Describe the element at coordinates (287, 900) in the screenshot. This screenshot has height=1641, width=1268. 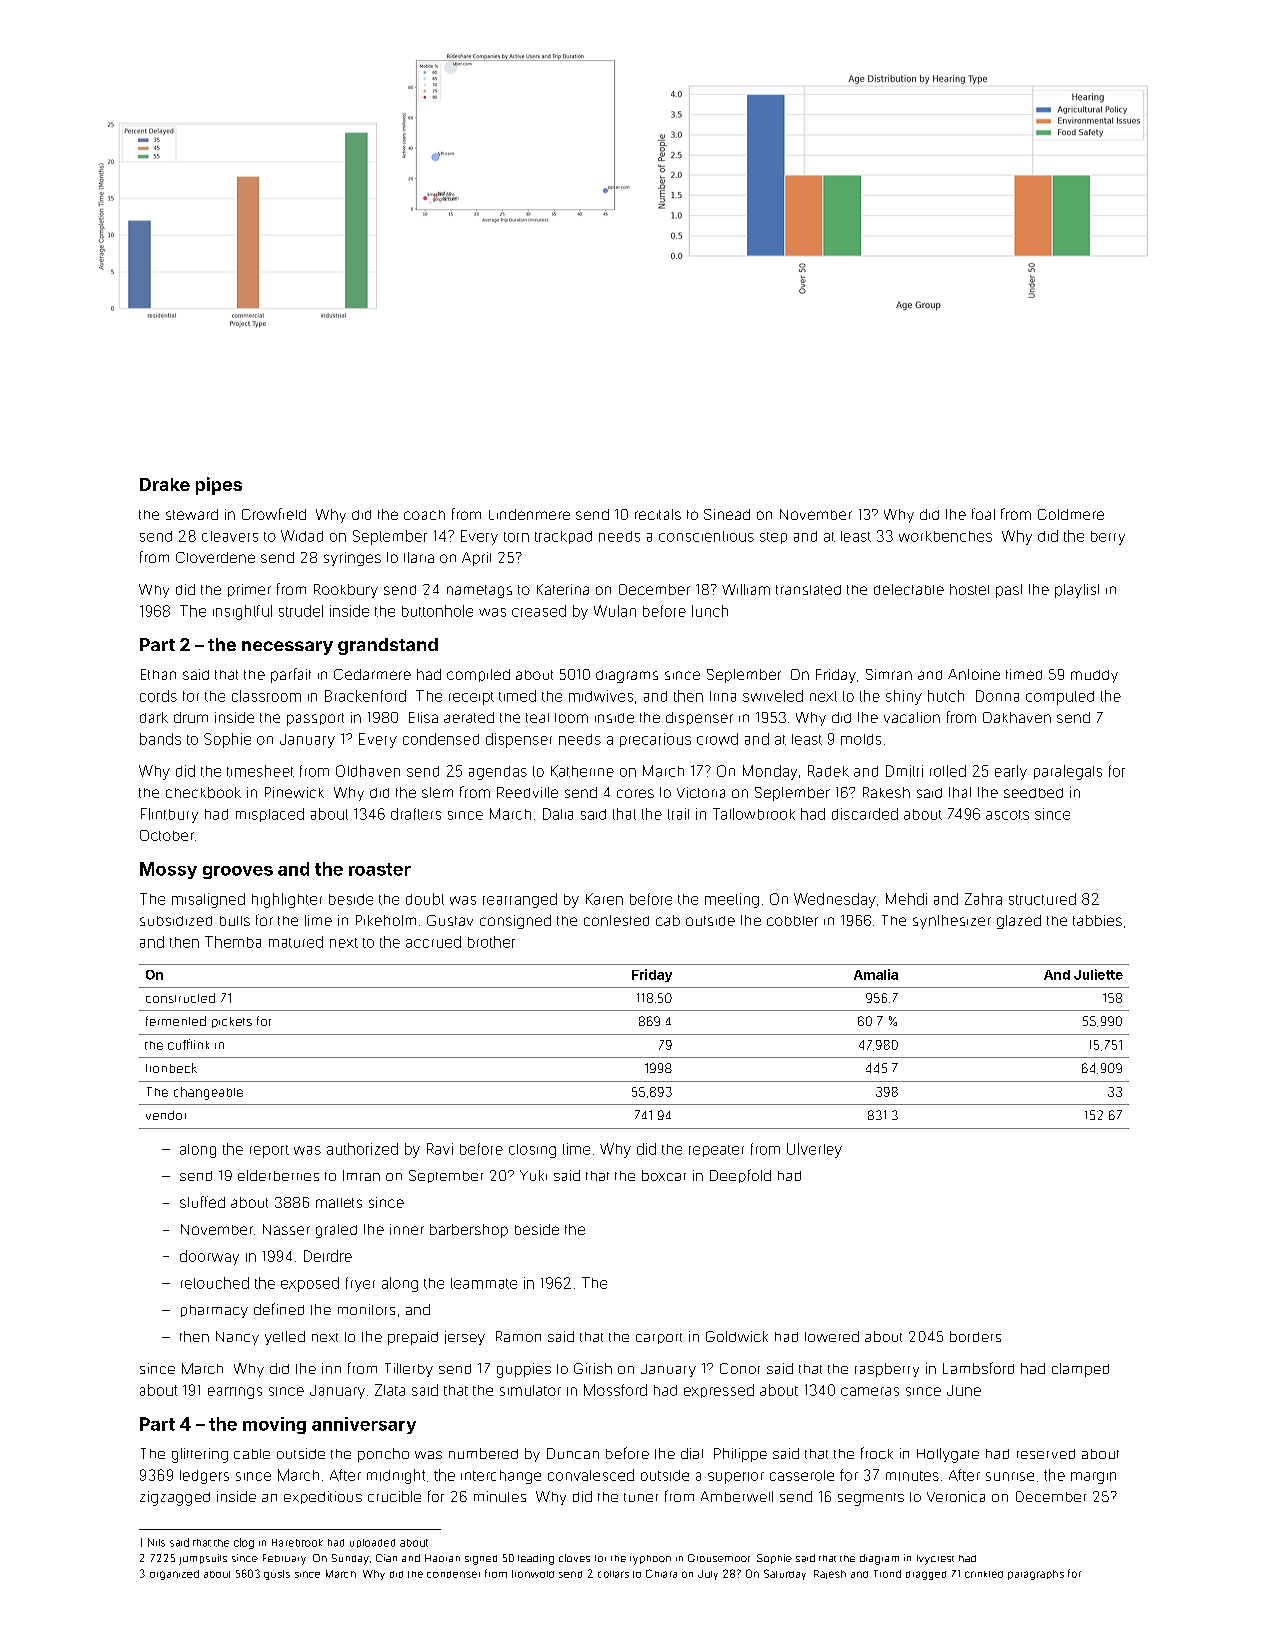
I see `highlighter` at that location.
